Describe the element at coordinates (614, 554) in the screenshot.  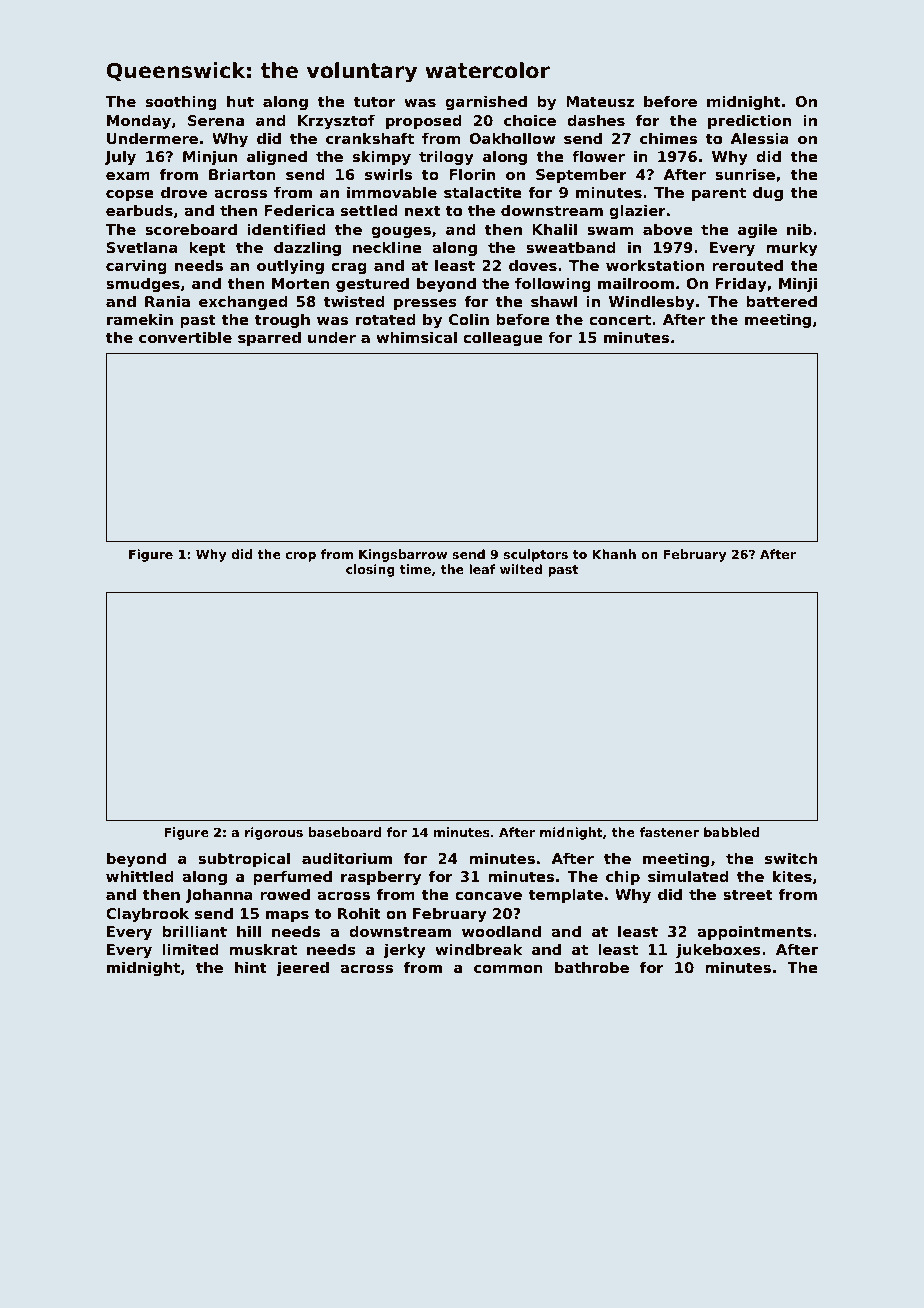
I see `Khanh` at that location.
